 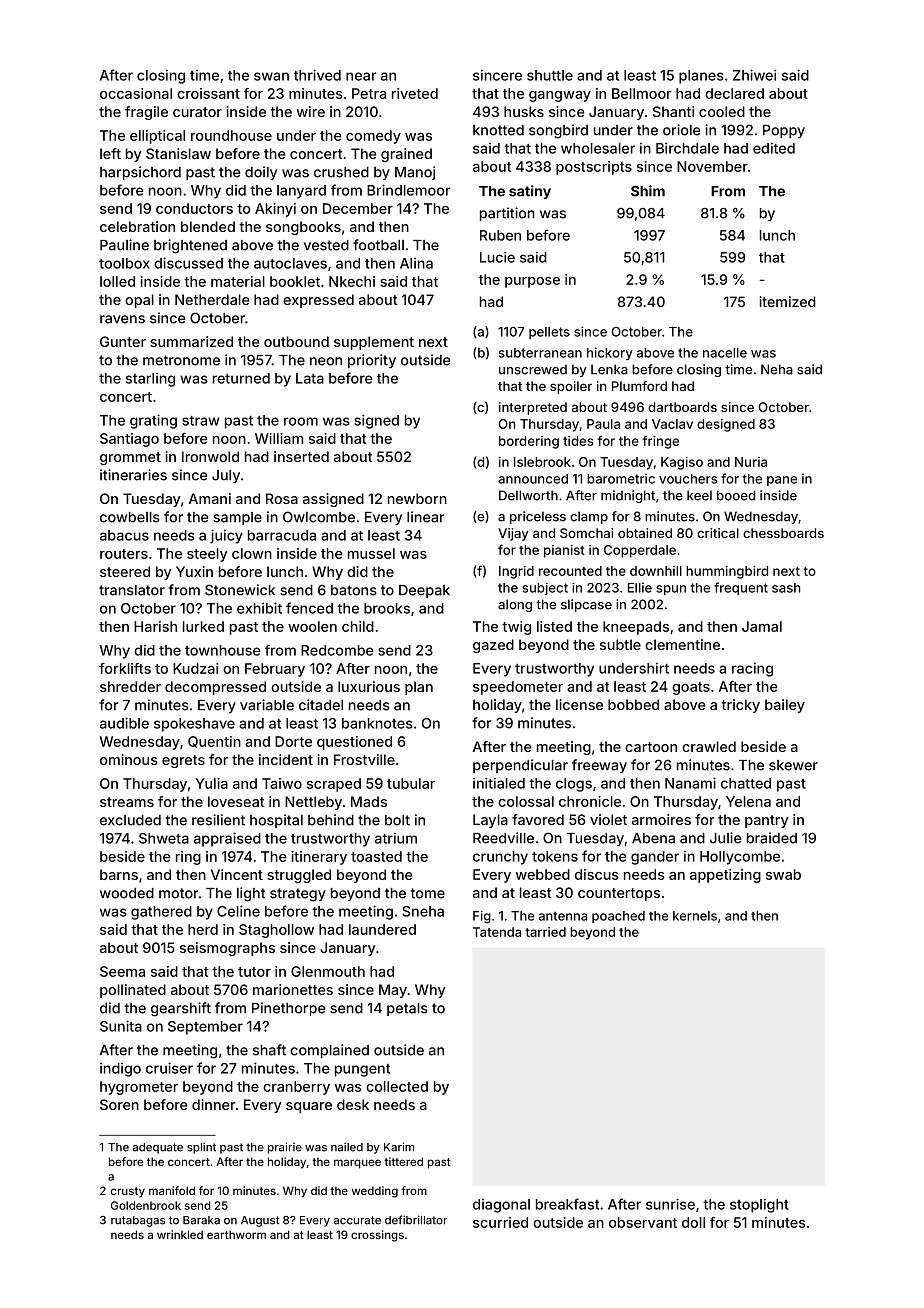 I want to click on starling, so click(x=150, y=380).
